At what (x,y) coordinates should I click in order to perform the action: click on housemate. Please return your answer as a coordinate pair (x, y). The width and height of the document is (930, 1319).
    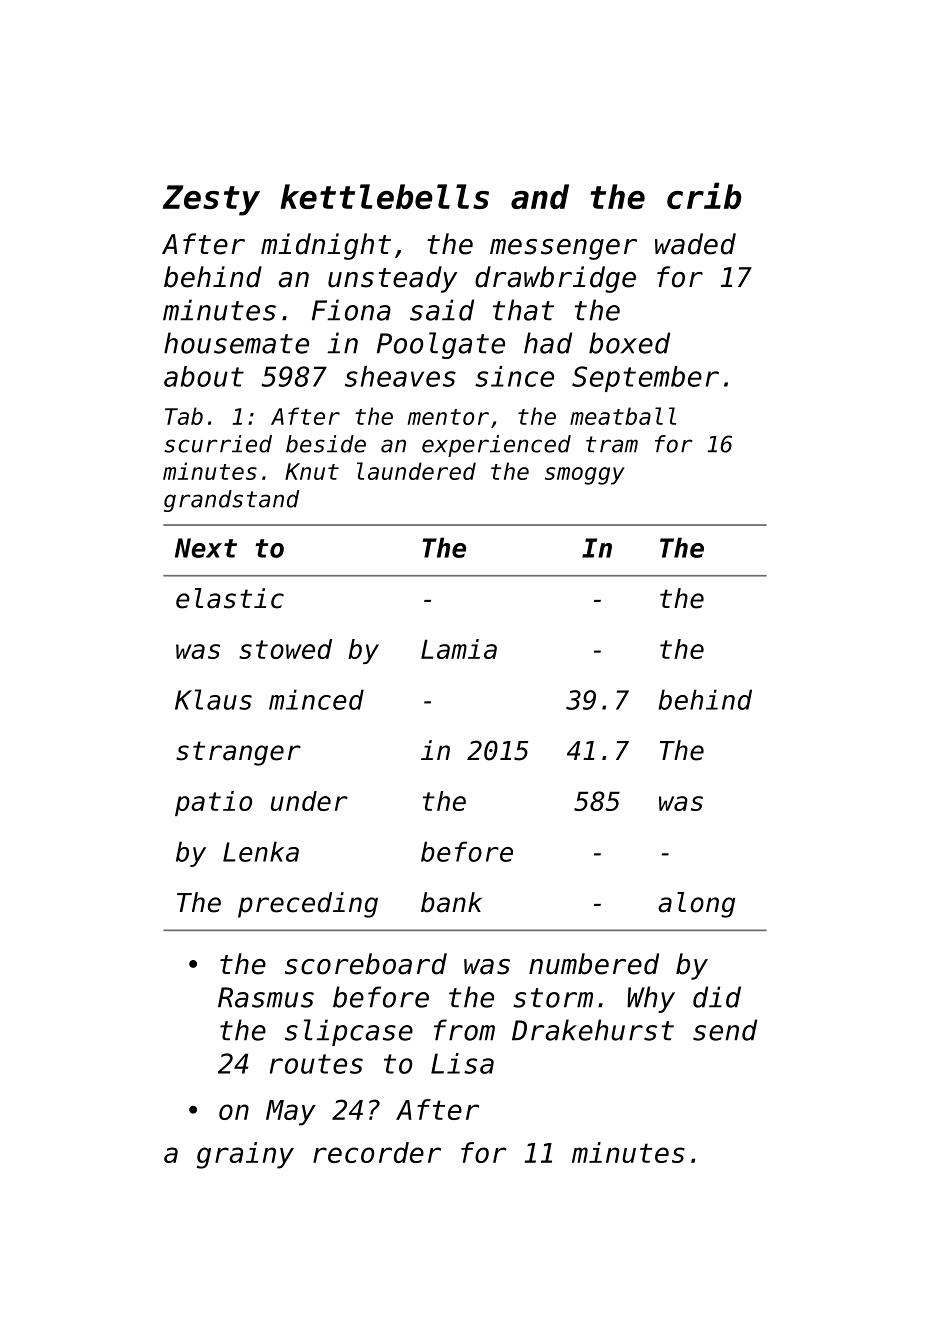
    Looking at the image, I should click on (236, 343).
